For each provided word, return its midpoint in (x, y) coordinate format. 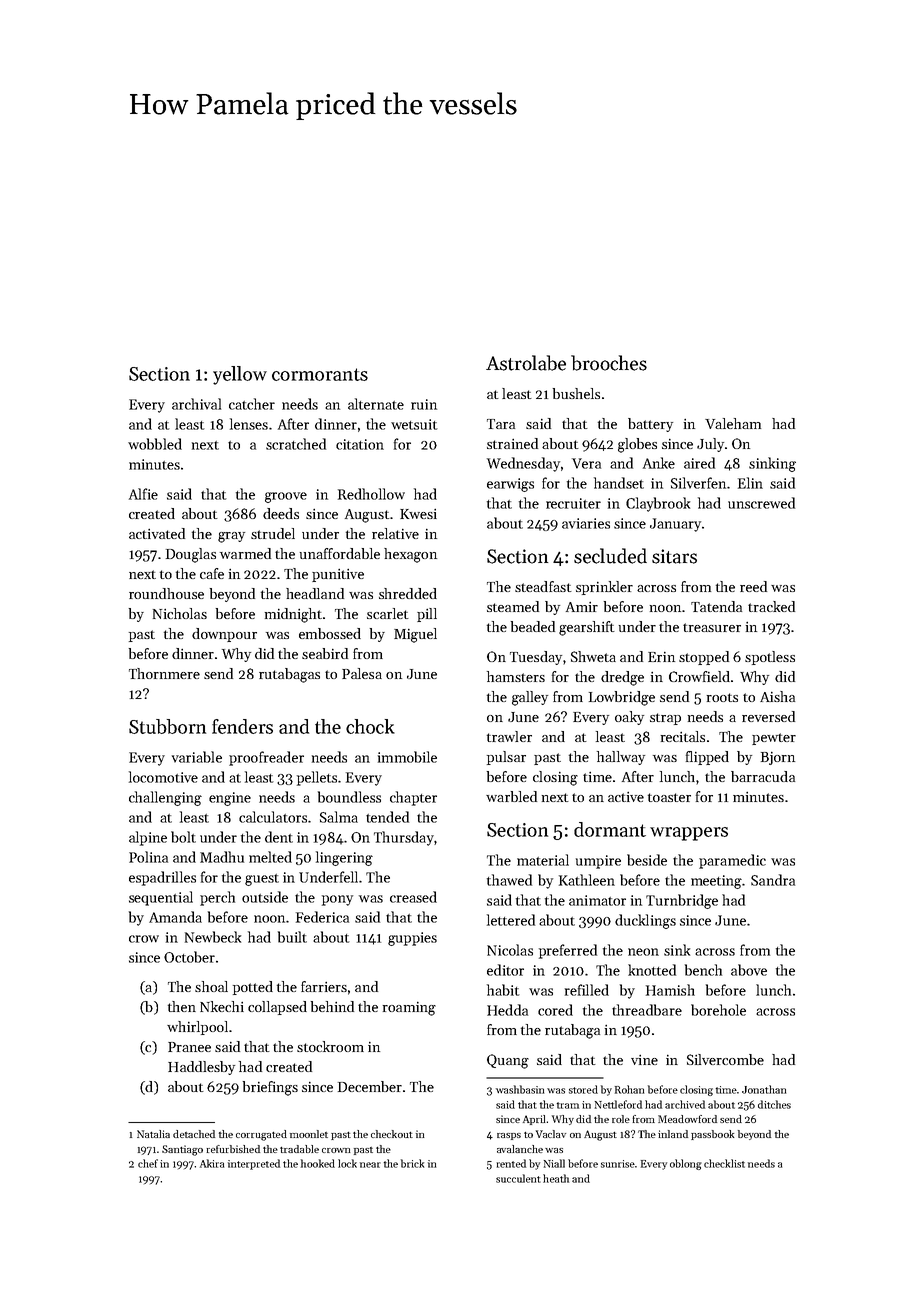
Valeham (733, 423)
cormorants (320, 374)
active (626, 797)
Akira (212, 1163)
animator (597, 900)
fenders (242, 726)
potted (253, 988)
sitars (674, 556)
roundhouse (166, 593)
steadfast (543, 586)
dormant (610, 829)
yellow (240, 375)
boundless (349, 797)
